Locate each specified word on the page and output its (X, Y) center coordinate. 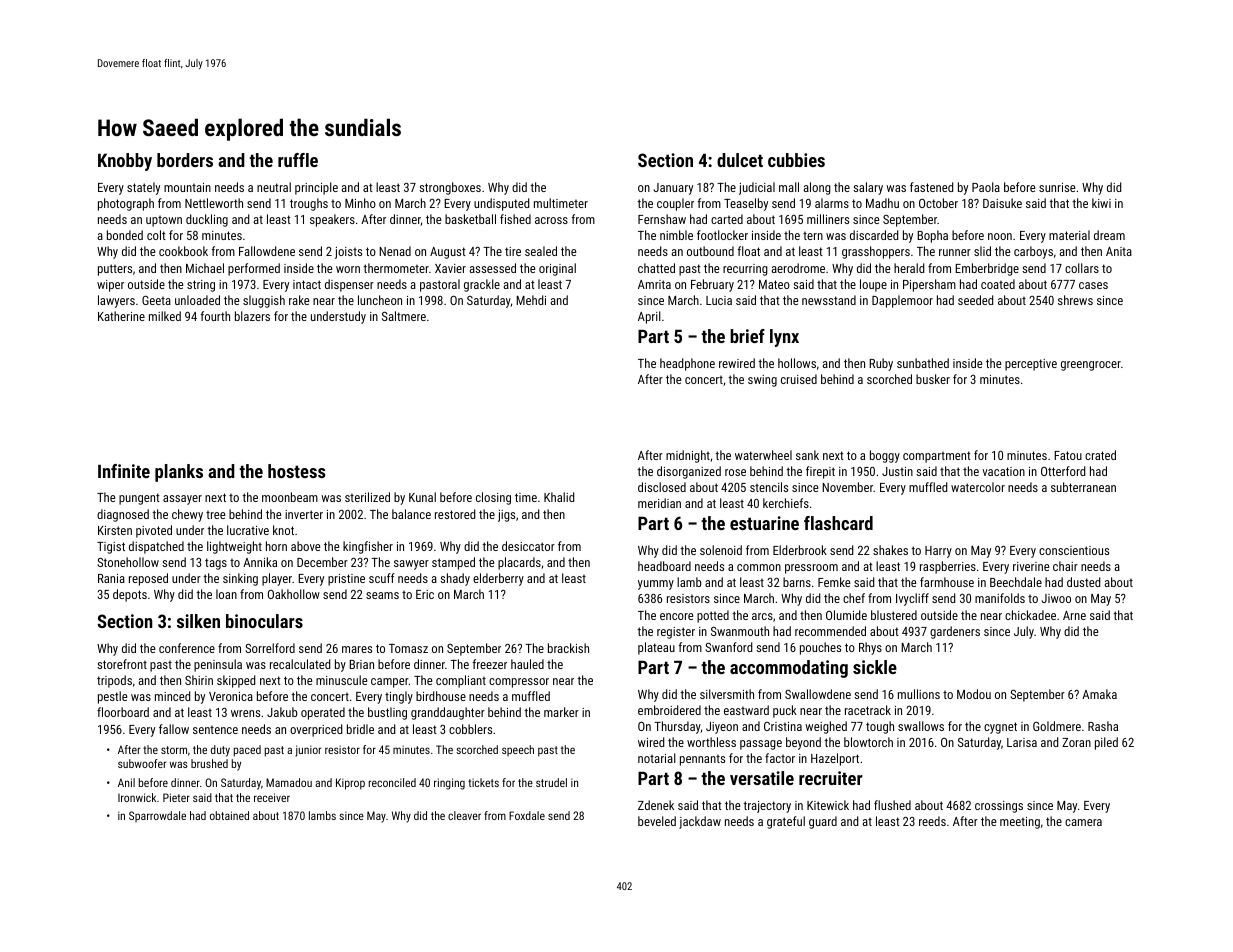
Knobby (125, 162)
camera (1083, 822)
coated (998, 284)
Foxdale (527, 815)
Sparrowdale (157, 816)
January (673, 189)
